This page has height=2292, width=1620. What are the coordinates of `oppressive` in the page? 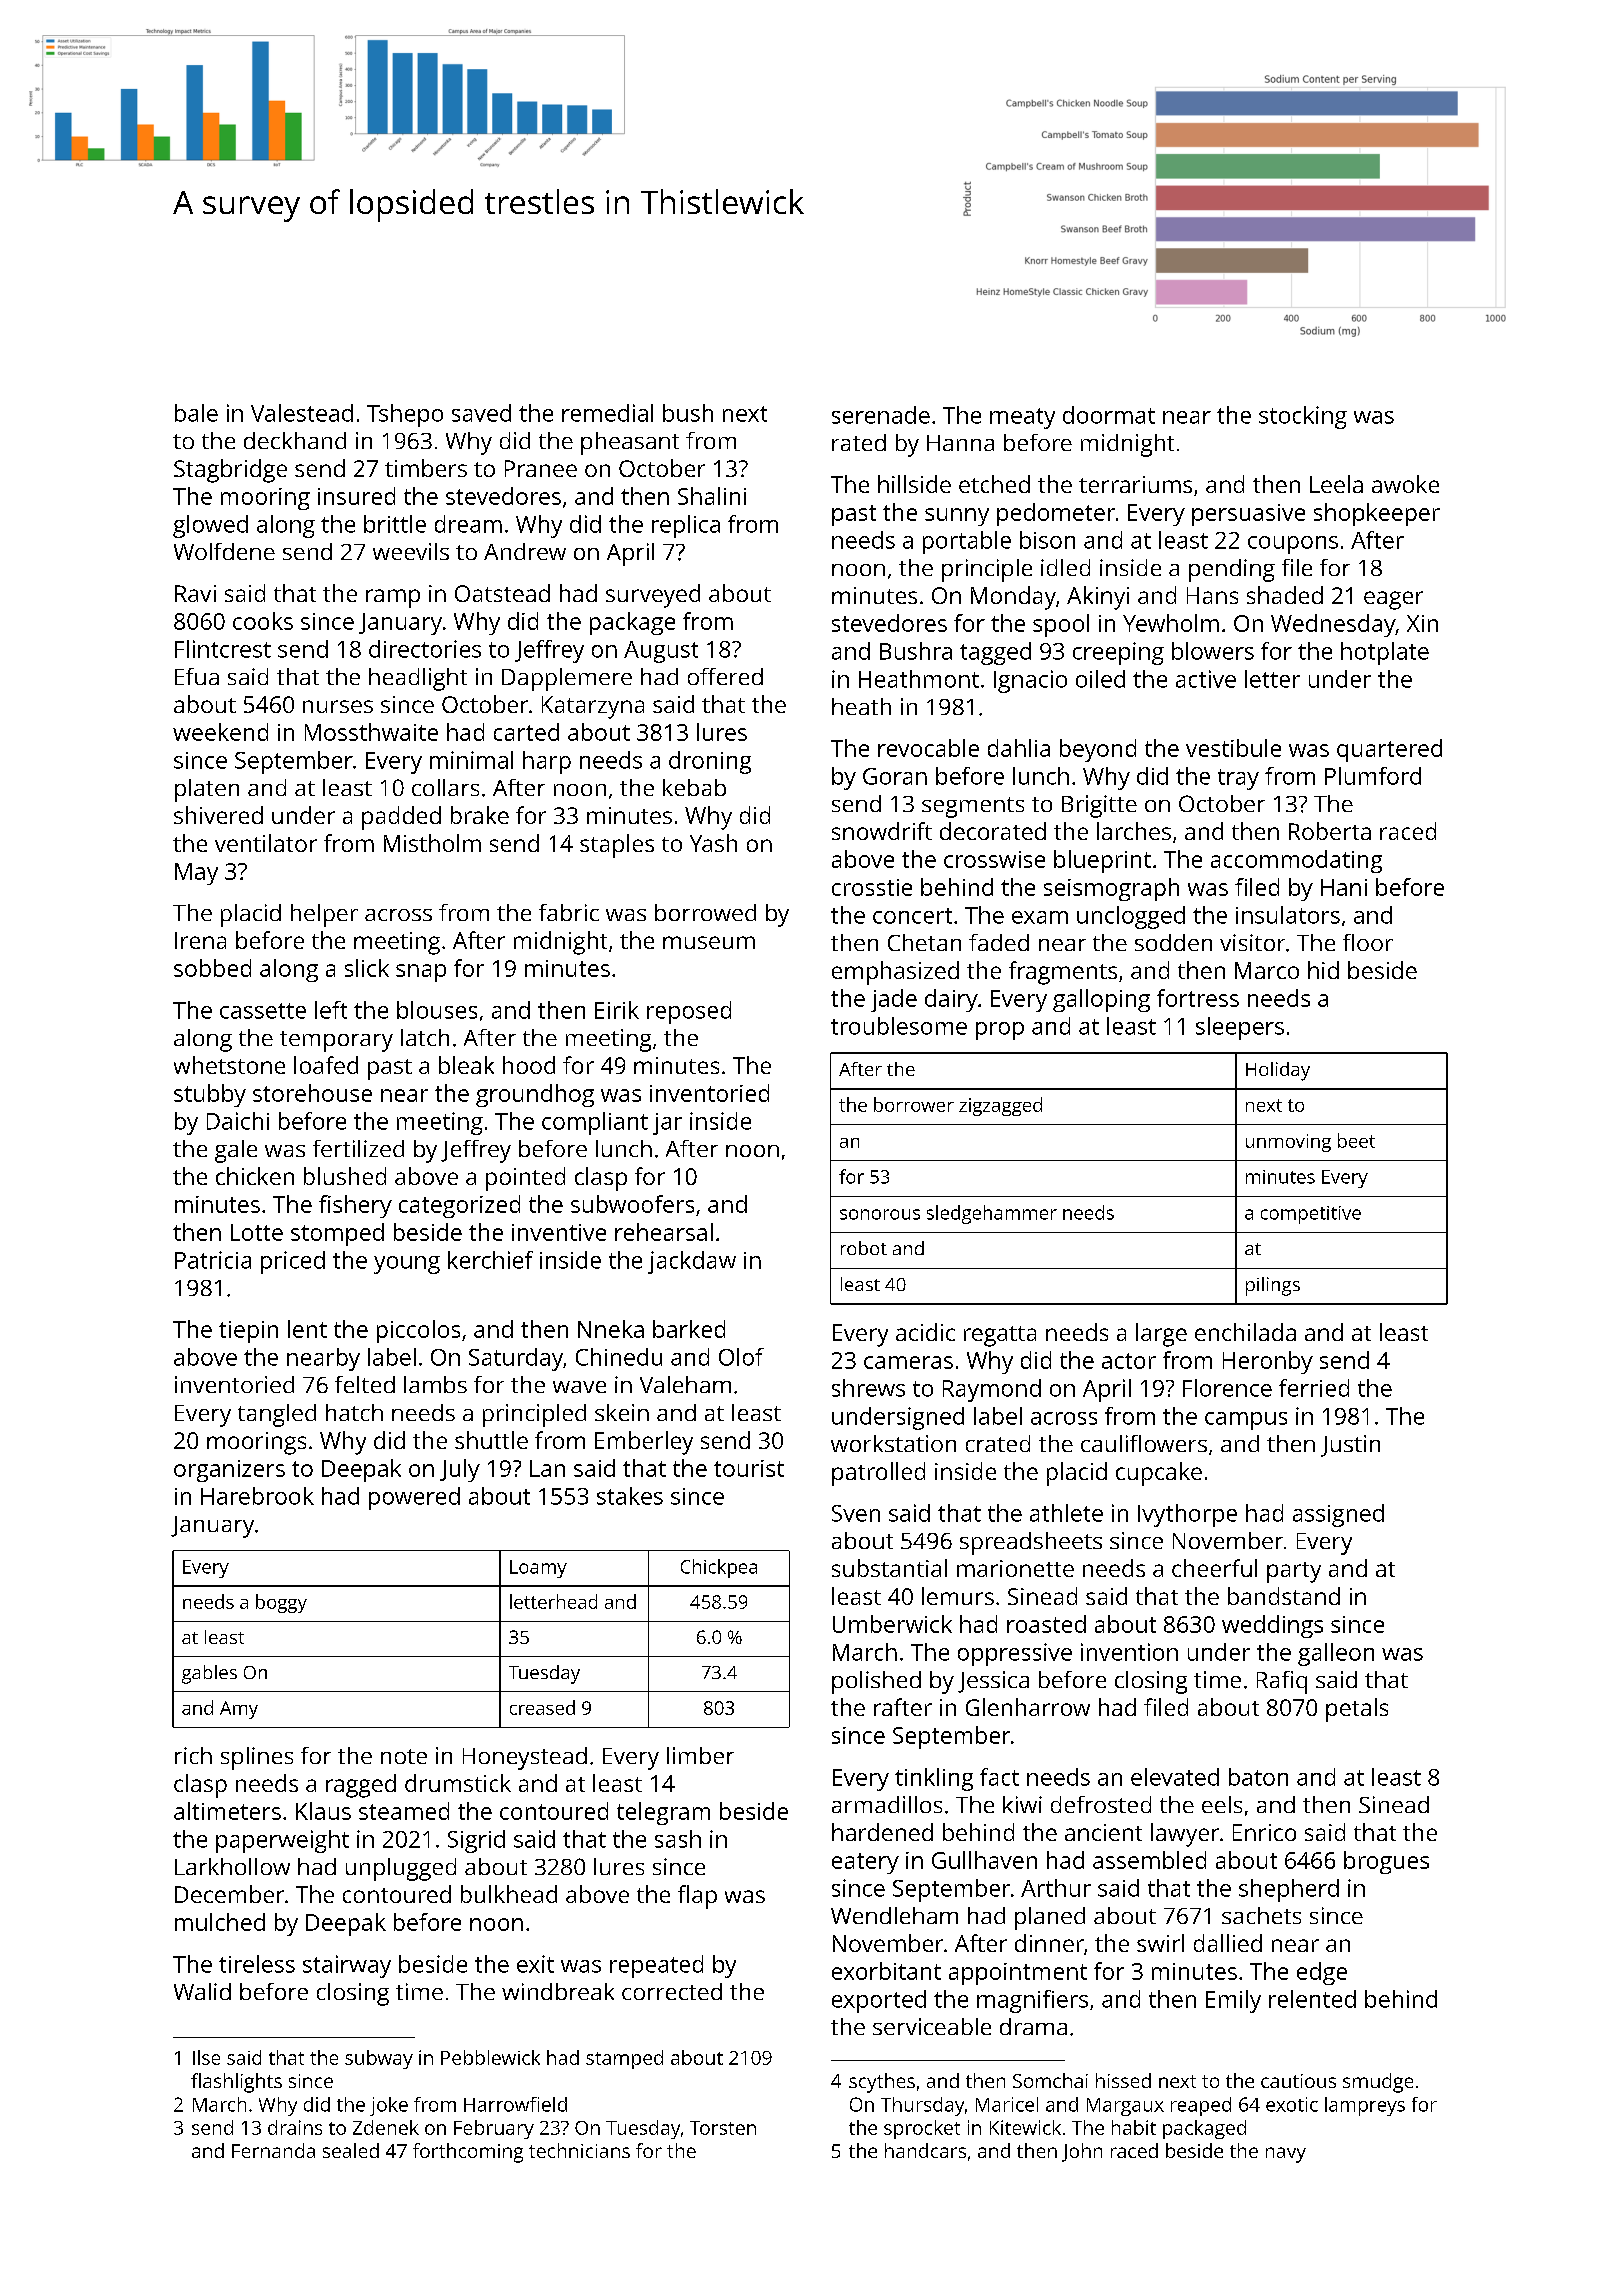 It's located at (1015, 1654).
